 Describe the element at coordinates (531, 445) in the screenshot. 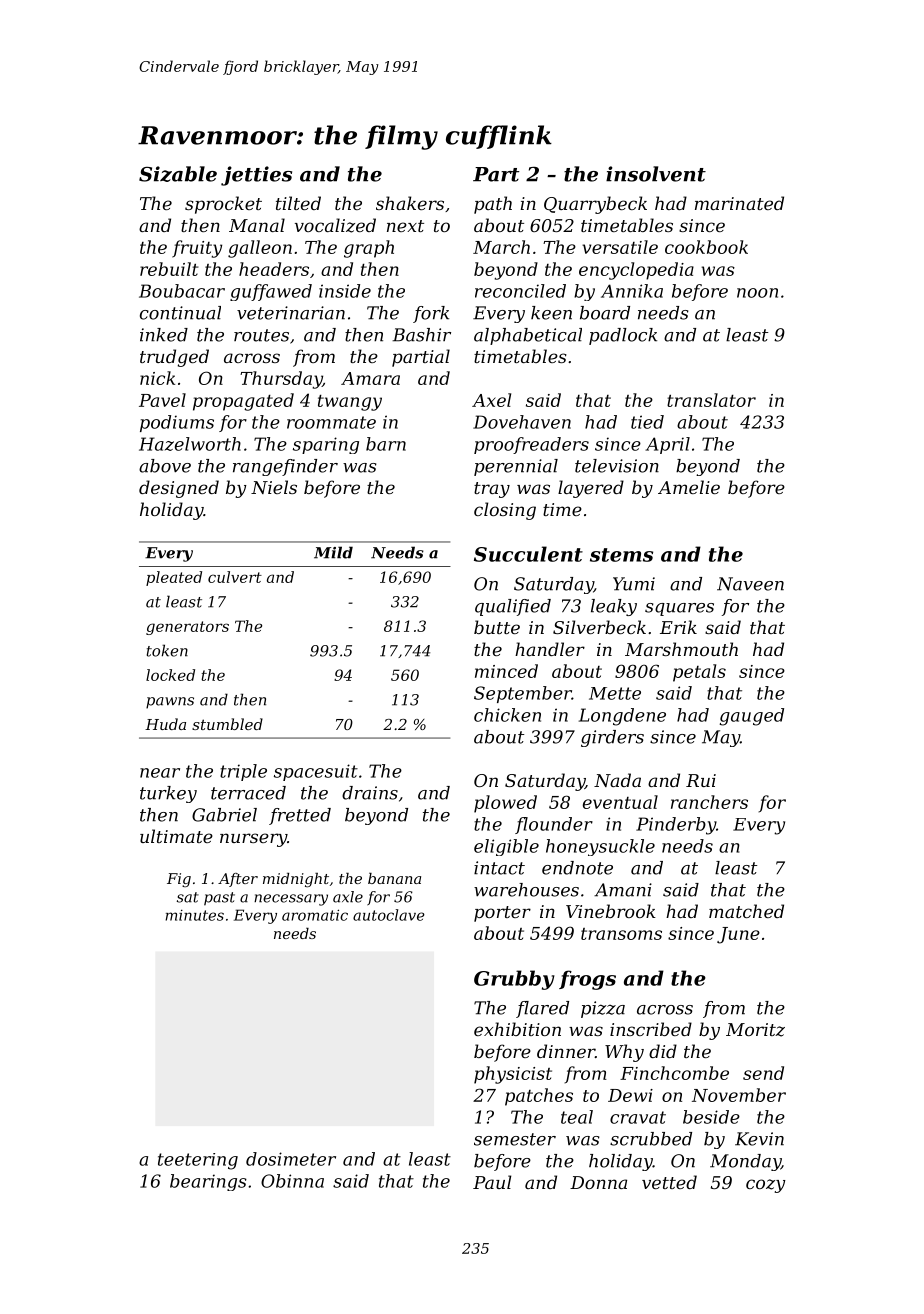

I see `proofreaders` at that location.
